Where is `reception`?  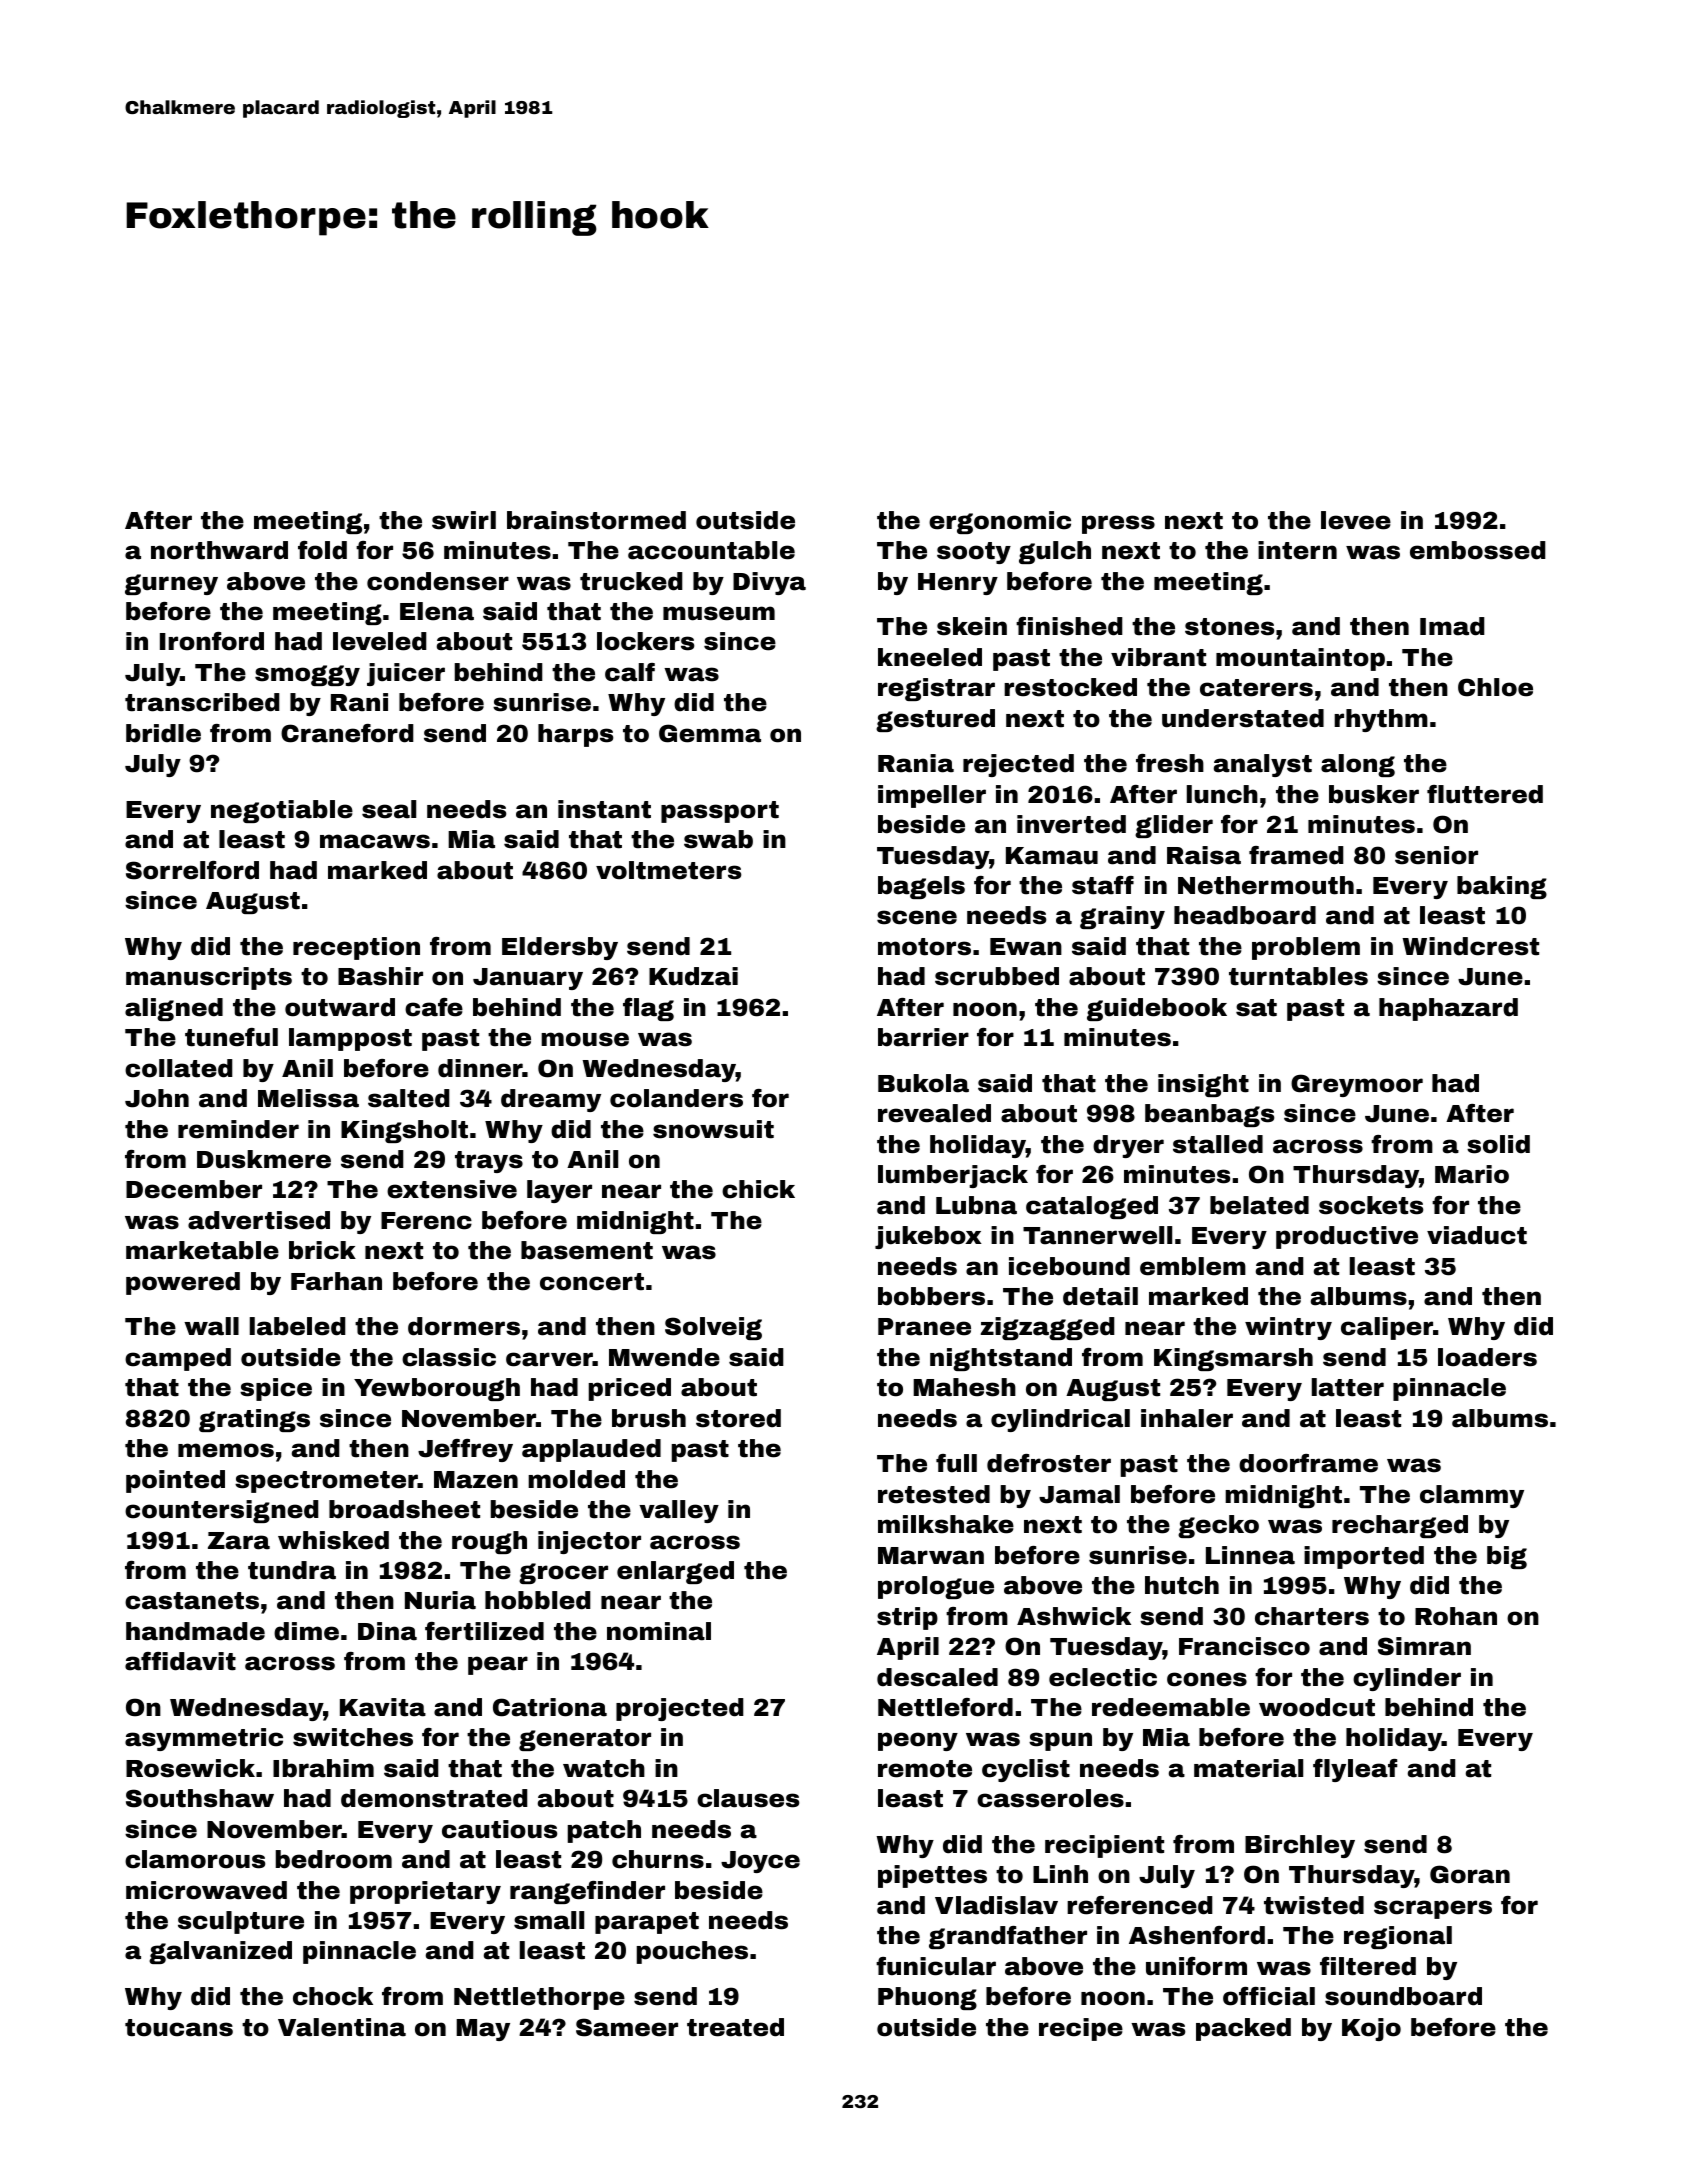
reception is located at coordinates (356, 948).
